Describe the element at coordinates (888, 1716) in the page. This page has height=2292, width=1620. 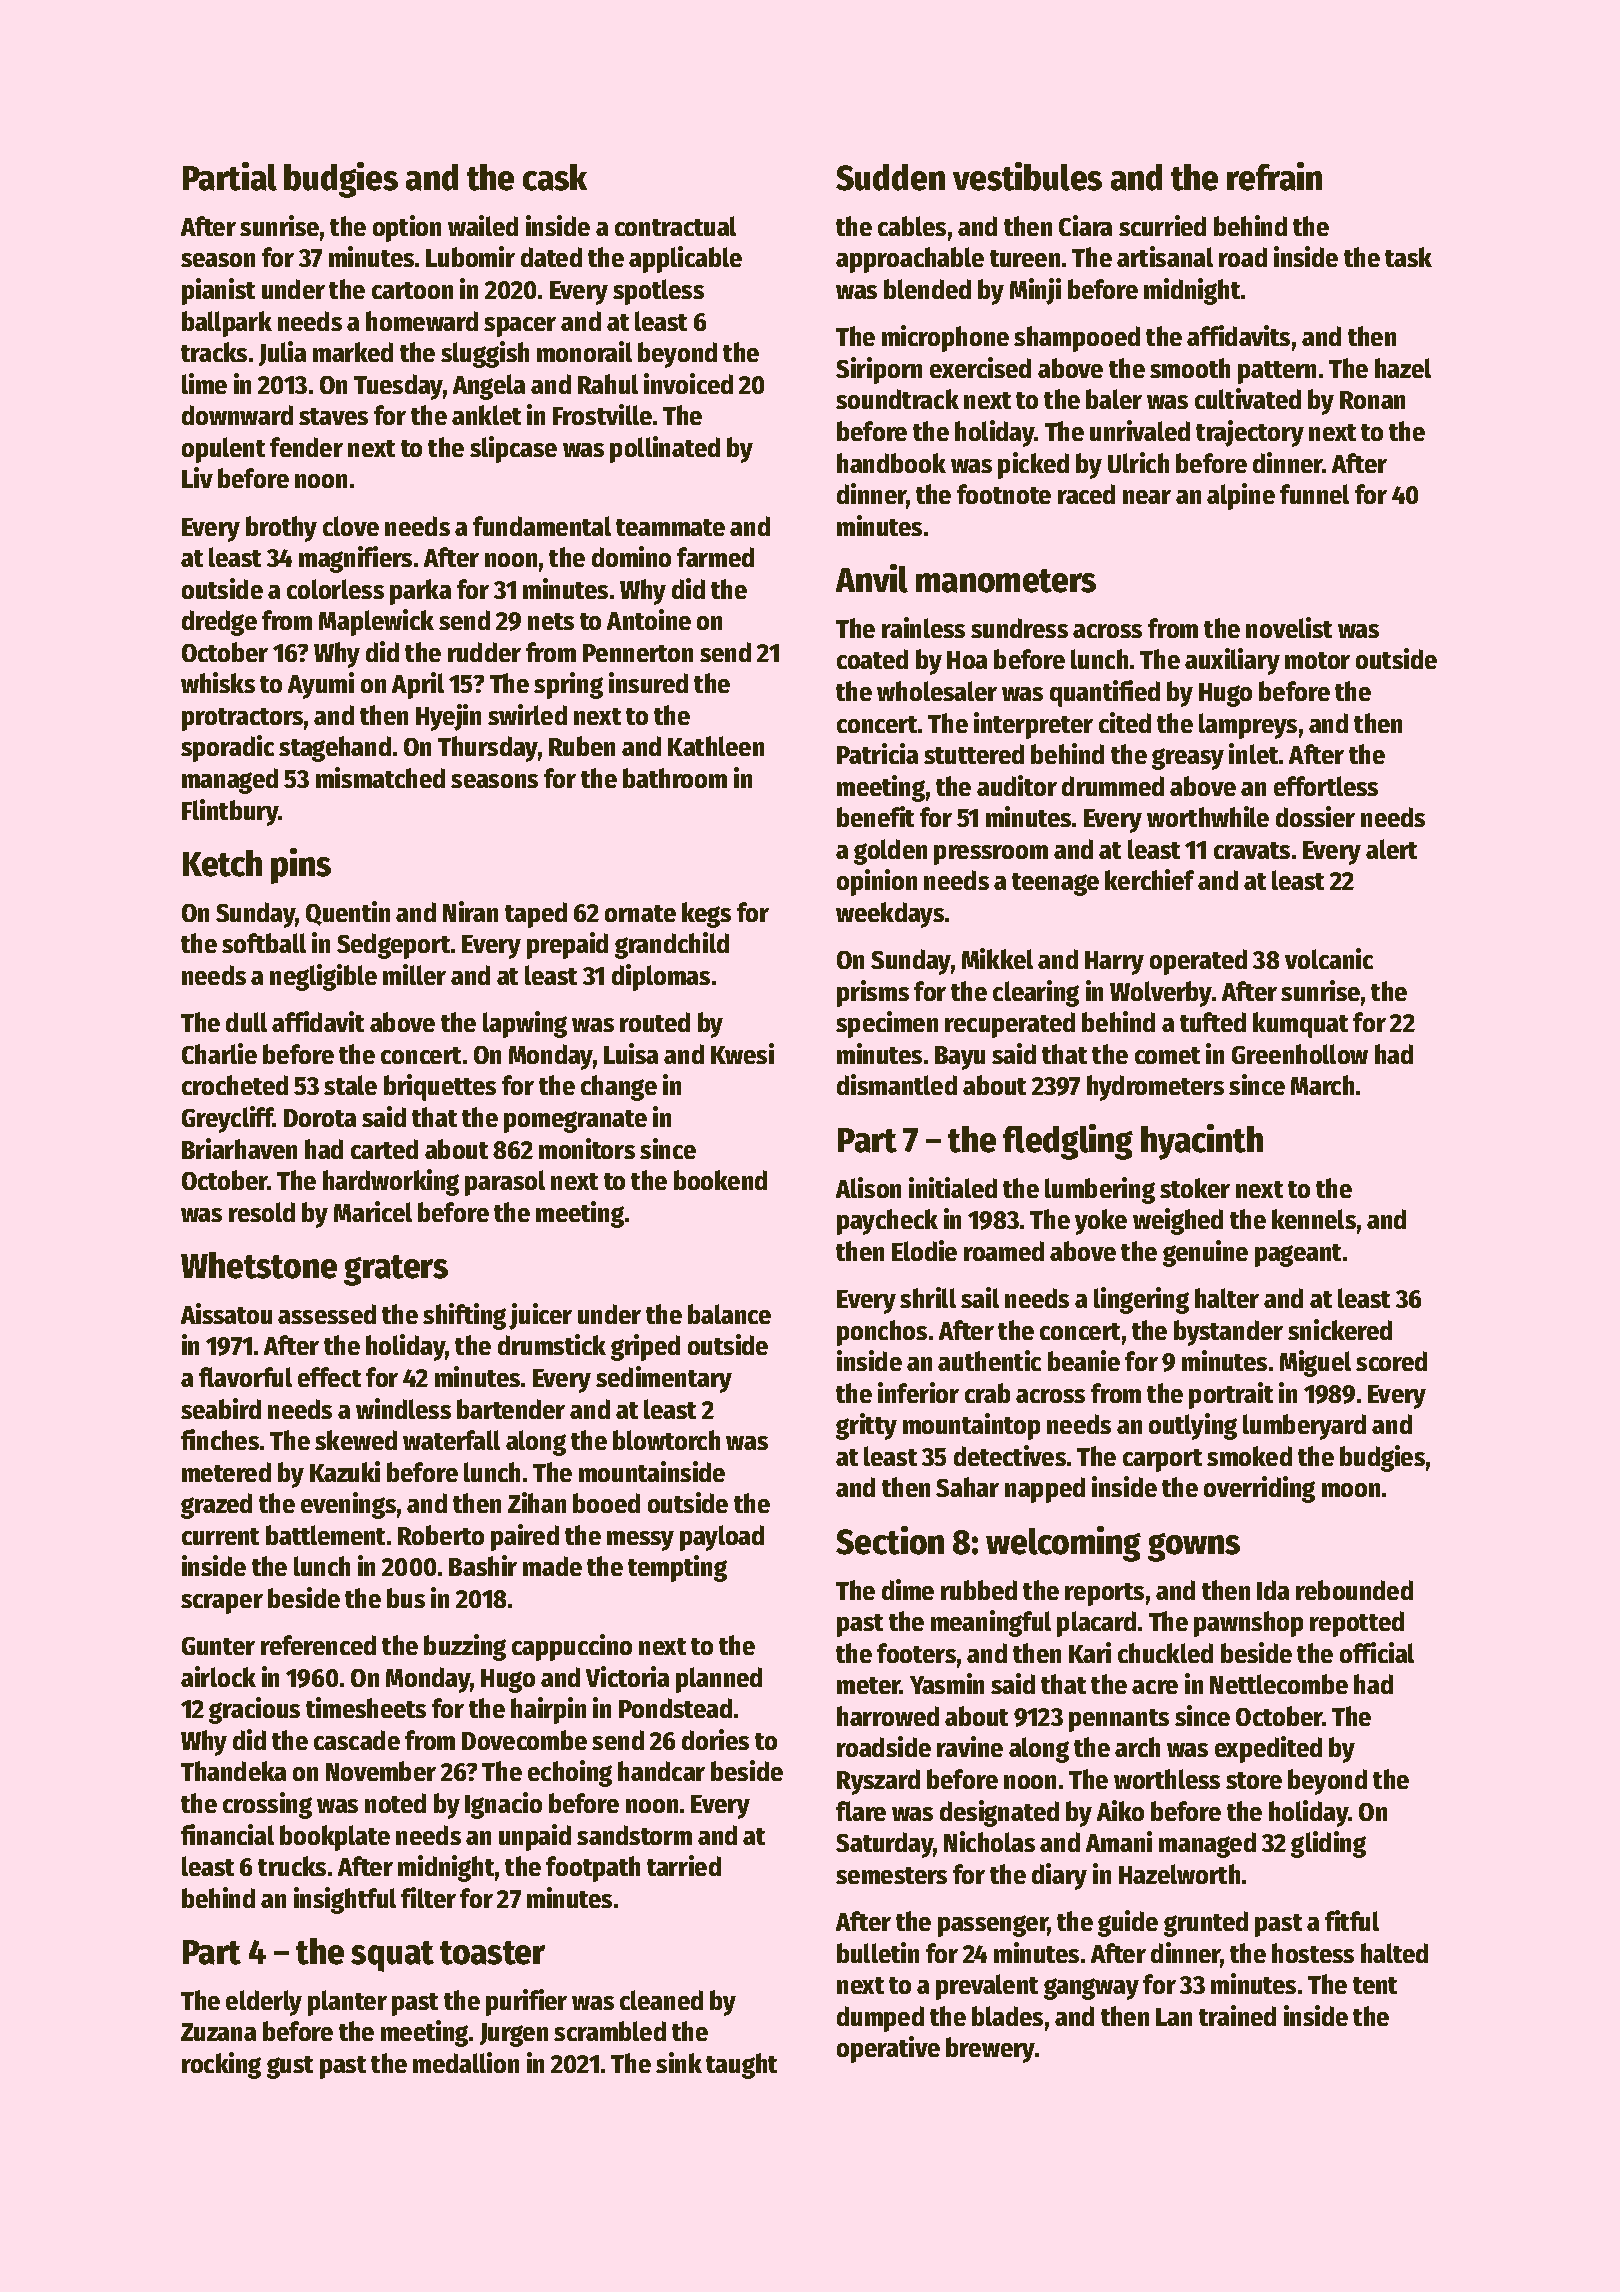
I see `harrowed` at that location.
